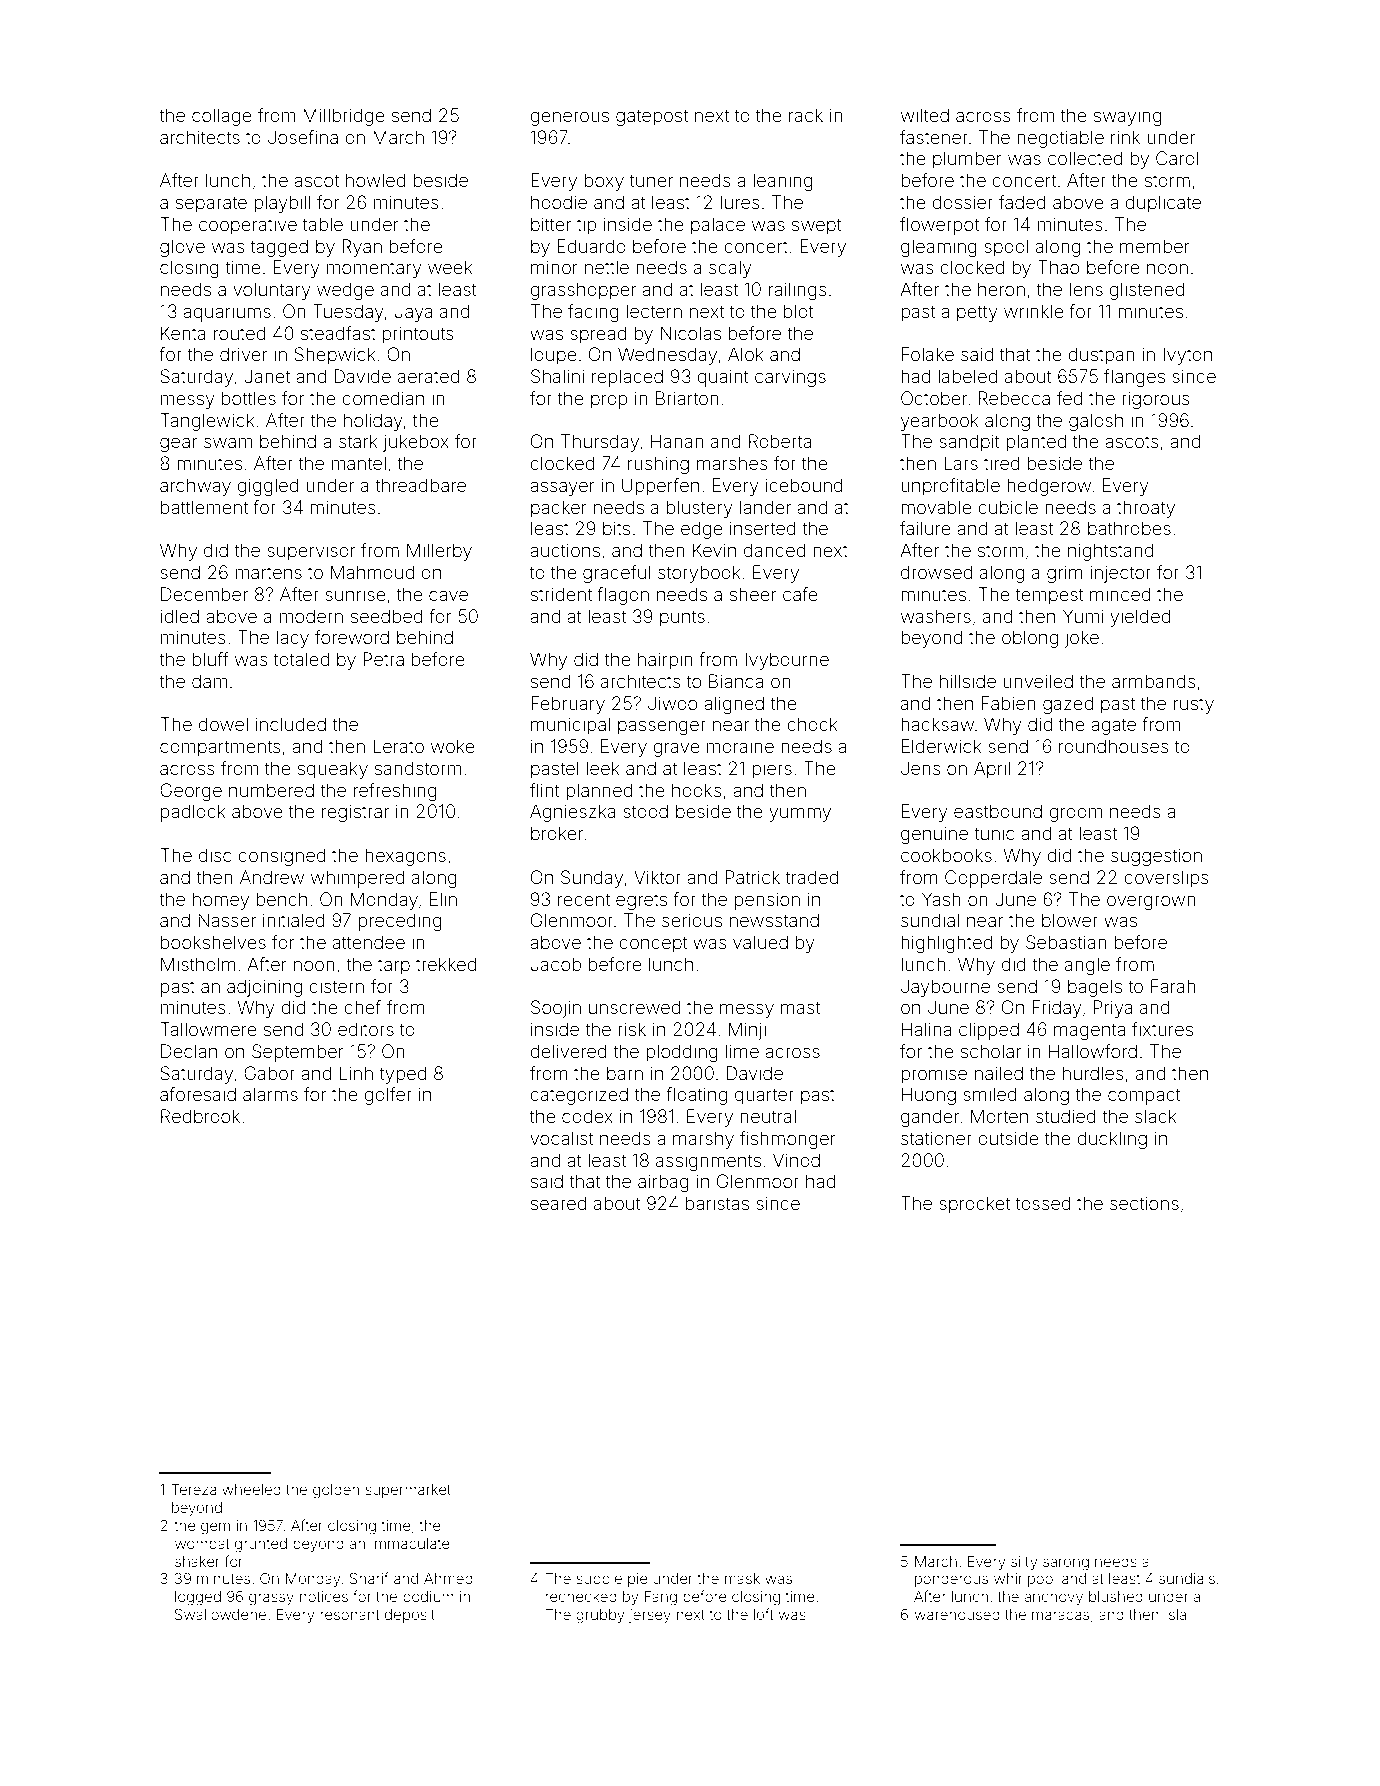 Image resolution: width=1380 pixels, height=1786 pixels. Describe the element at coordinates (569, 118) in the page. I see `generous` at that location.
